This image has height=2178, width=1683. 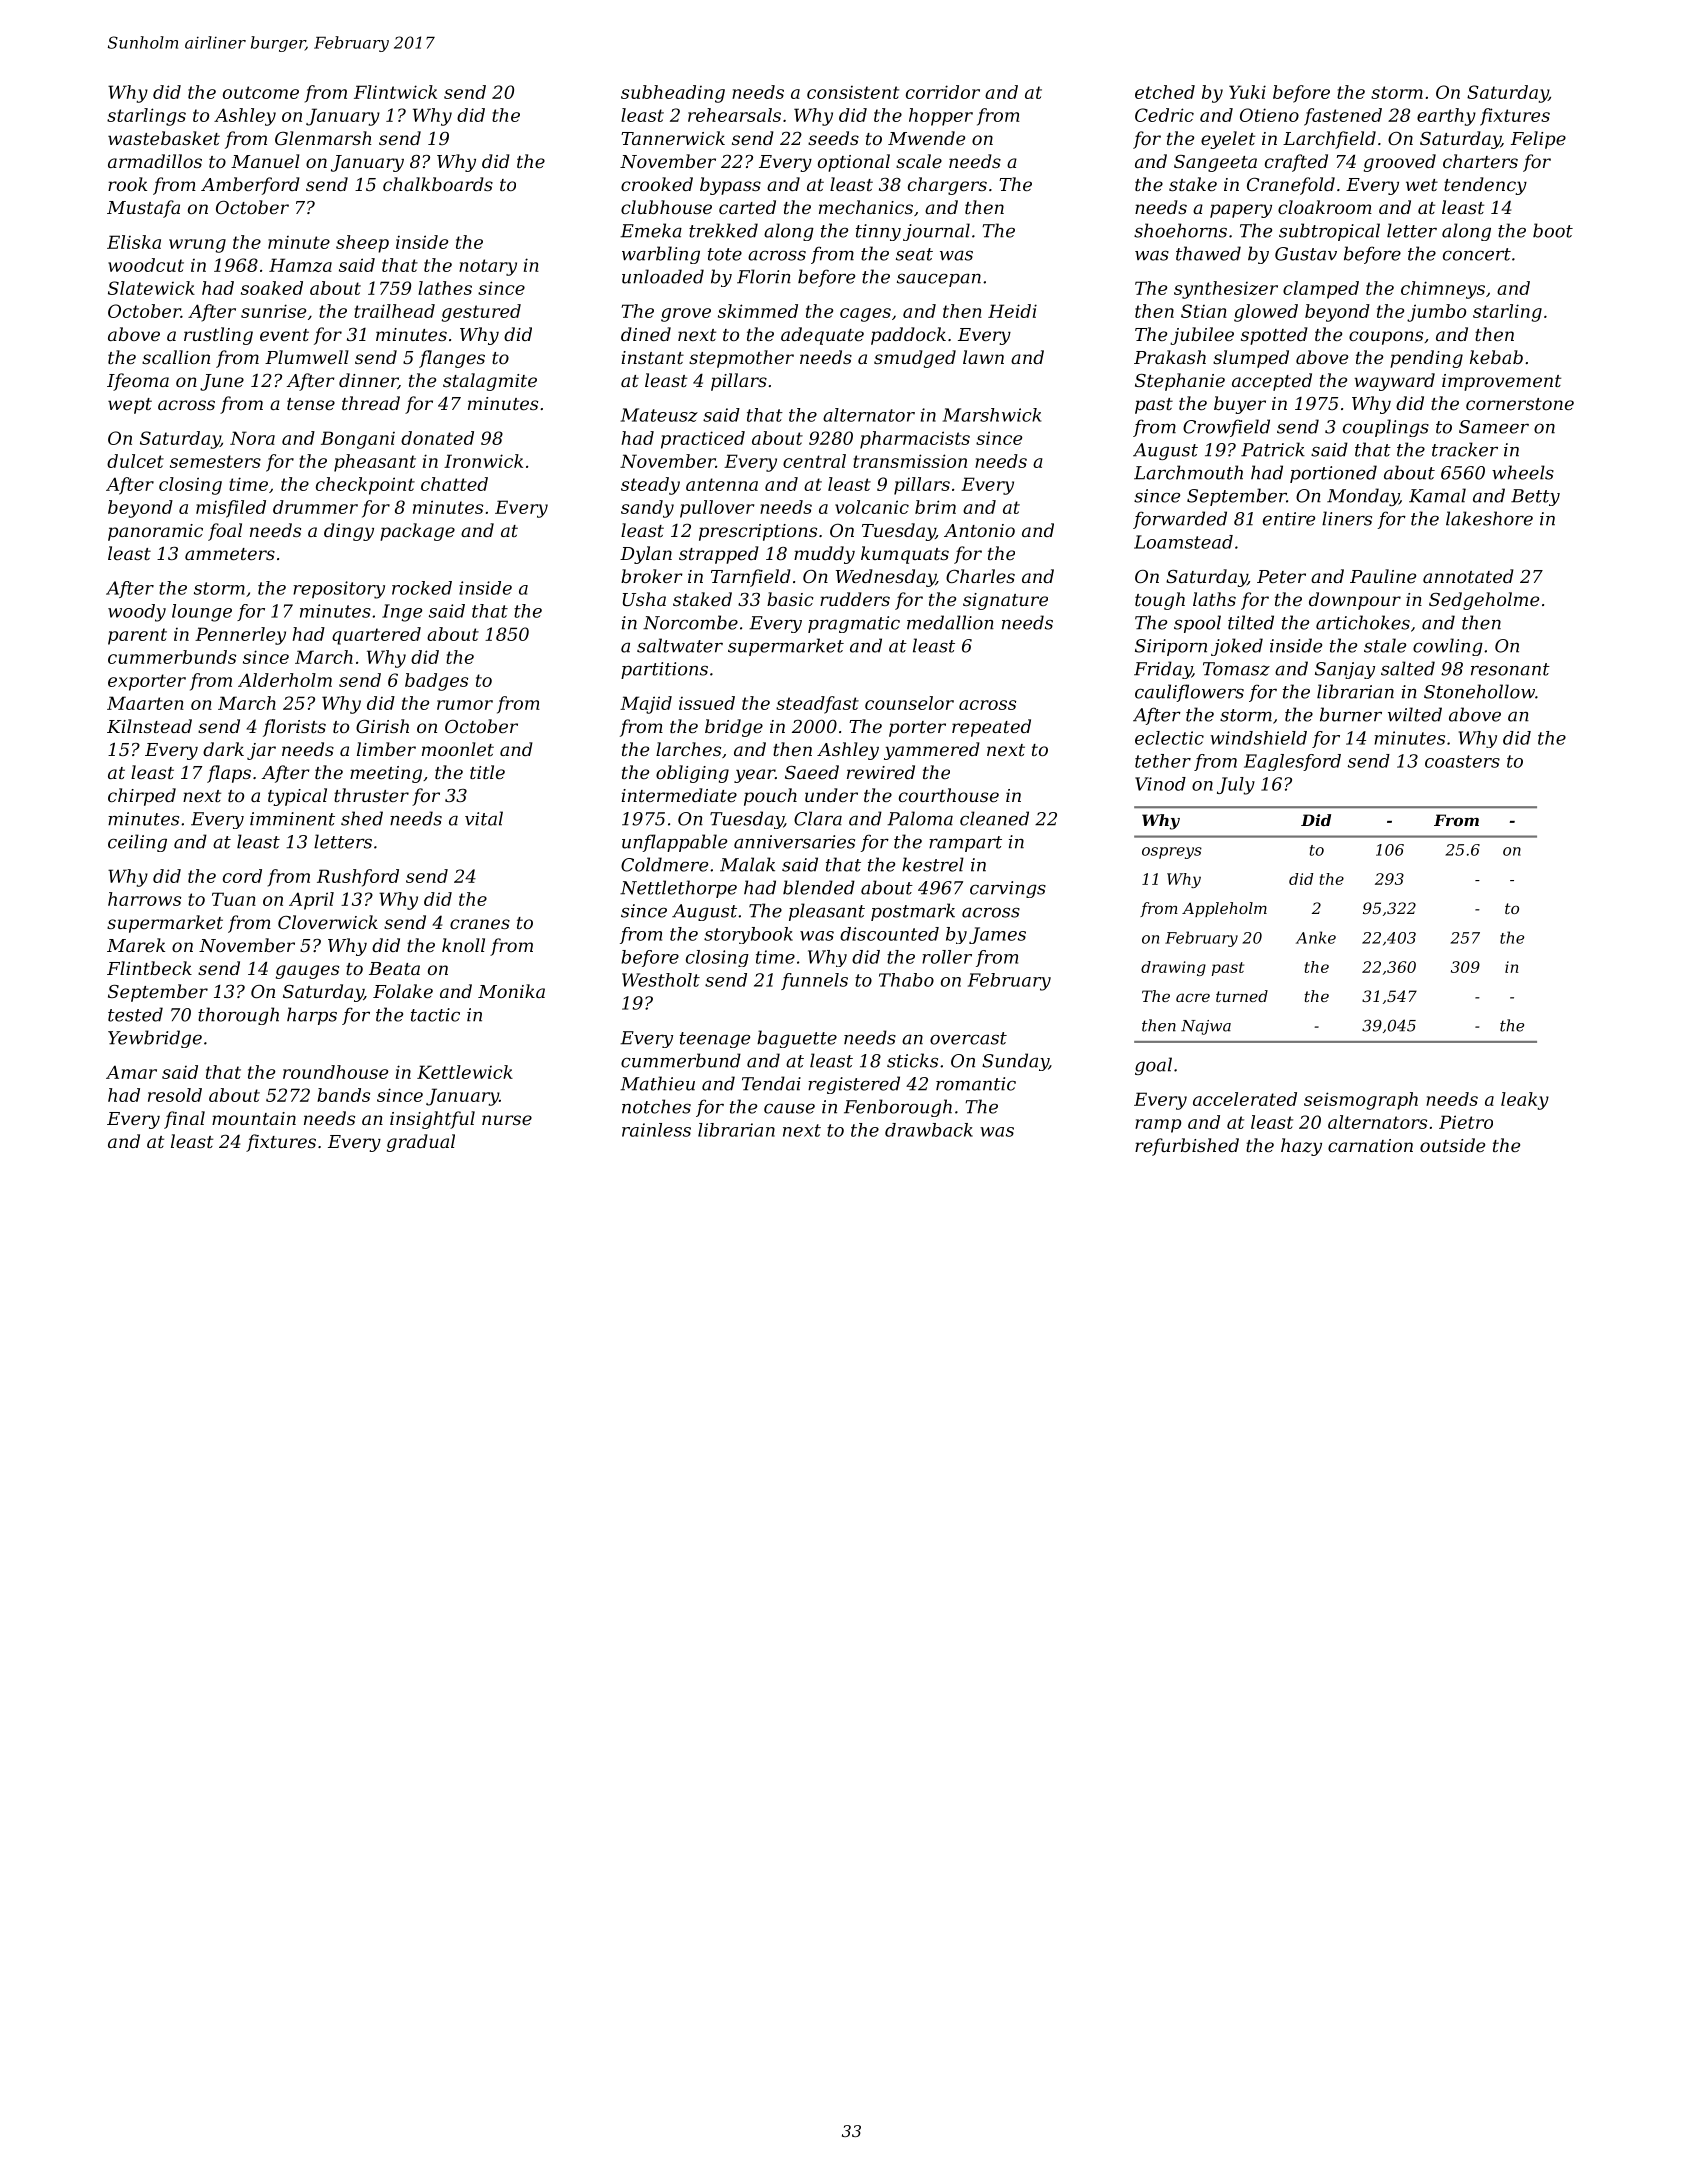 What do you see at coordinates (674, 843) in the image?
I see `unflappable` at bounding box center [674, 843].
